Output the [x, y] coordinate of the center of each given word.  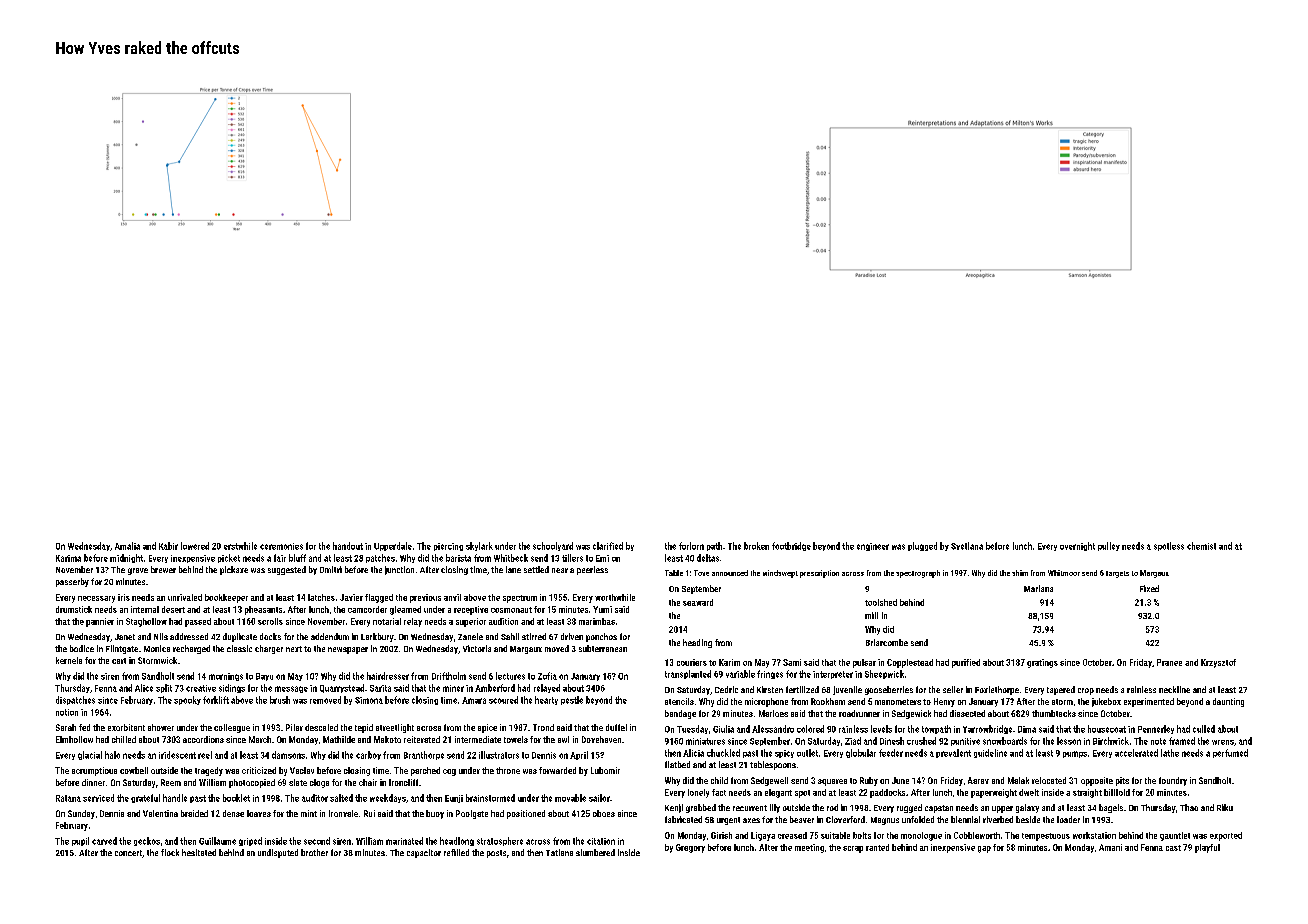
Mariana [1038, 588]
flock [170, 852]
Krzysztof [1218, 663]
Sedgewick [911, 714]
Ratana [68, 798]
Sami [792, 662]
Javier [351, 597]
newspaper [348, 650]
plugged [922, 546]
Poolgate [472, 814]
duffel [616, 727]
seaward [698, 602]
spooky [187, 700]
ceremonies [281, 546]
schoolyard [553, 546]
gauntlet [1175, 836]
